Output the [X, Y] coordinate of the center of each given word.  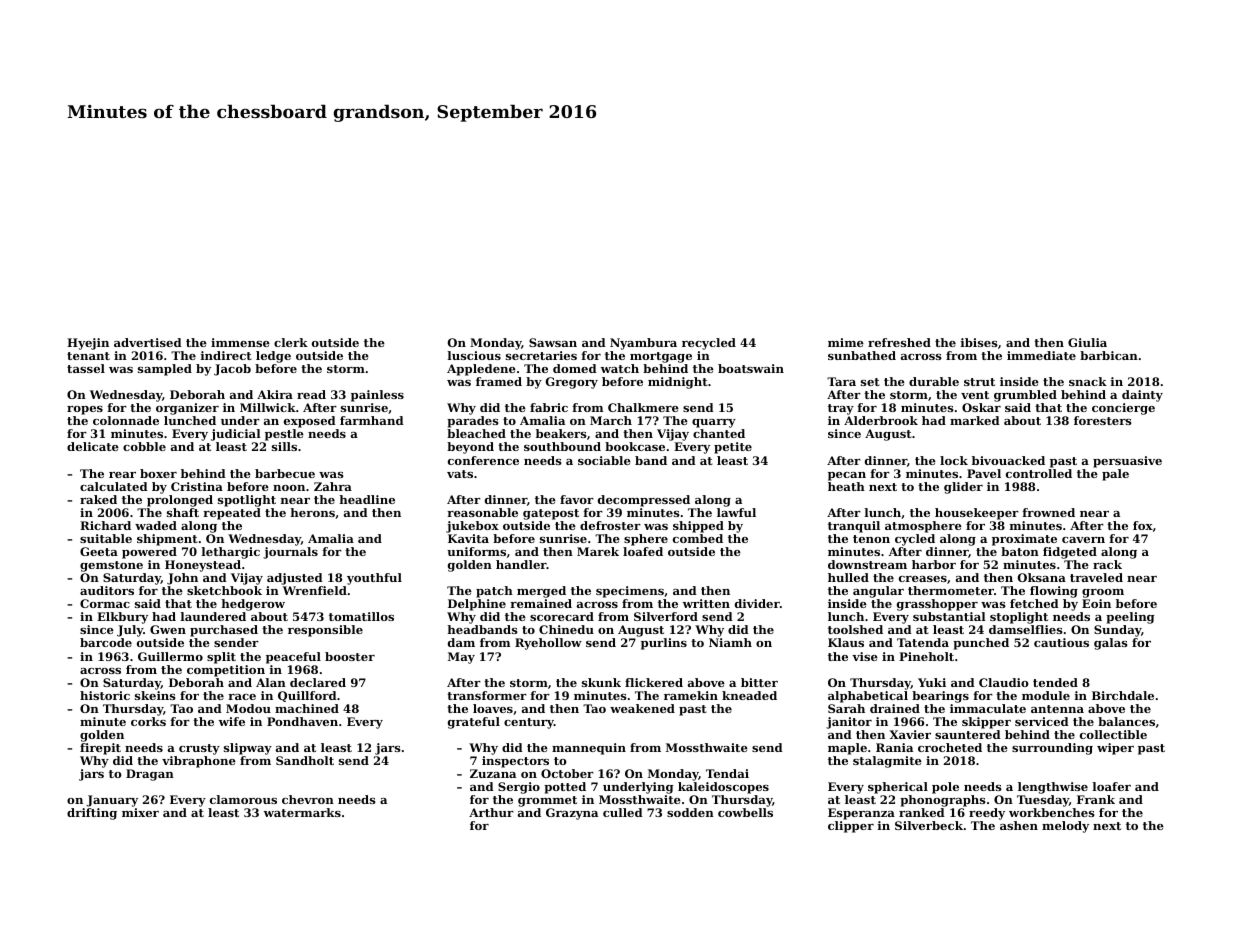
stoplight [1019, 618]
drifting [92, 814]
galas [1111, 644]
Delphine [477, 605]
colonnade [126, 420]
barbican [1109, 355]
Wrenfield [315, 590]
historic [105, 695]
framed [499, 381]
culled [623, 812]
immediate [1041, 355]
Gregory [572, 383]
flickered [654, 682]
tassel [86, 368]
